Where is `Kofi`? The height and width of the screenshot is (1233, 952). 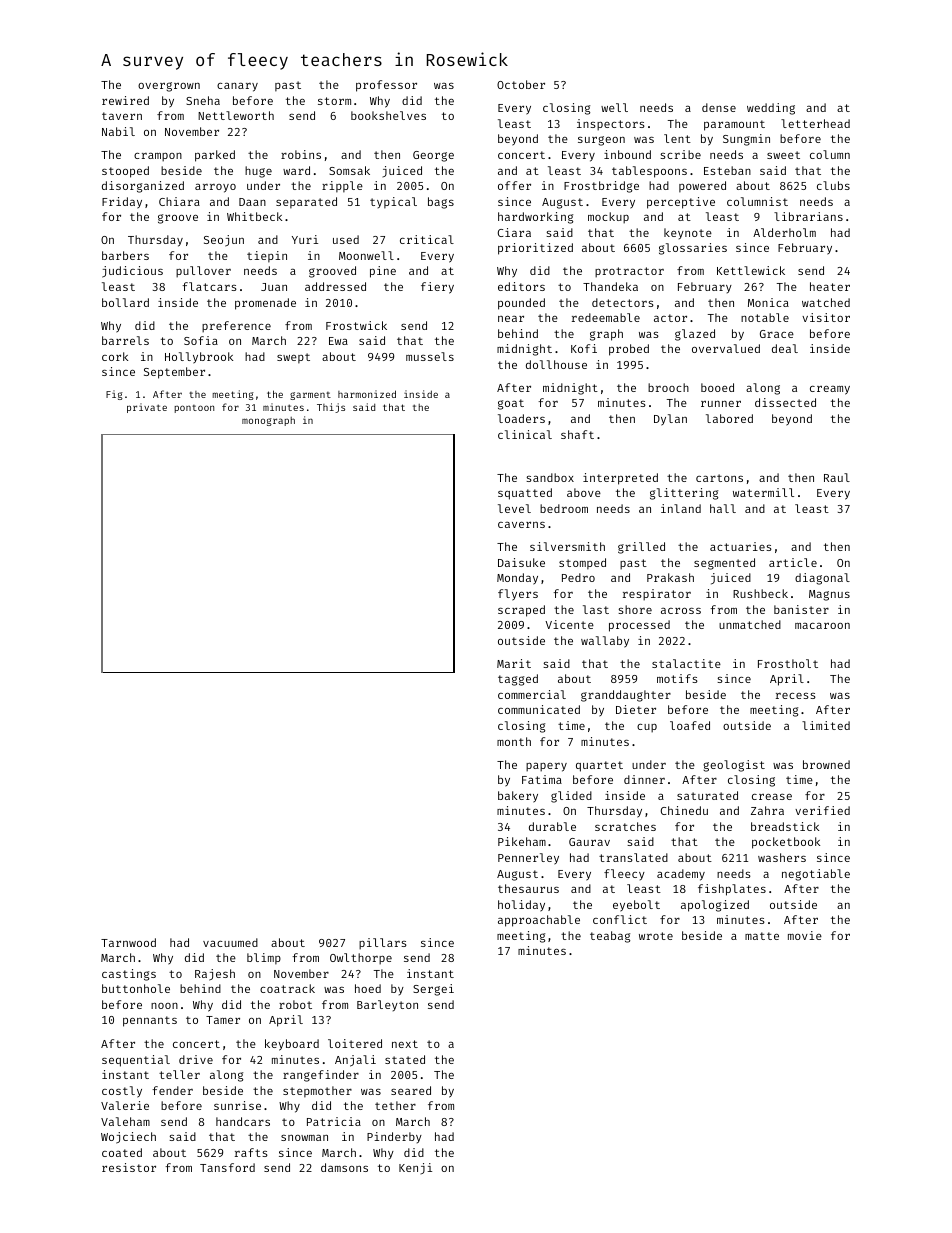
Kofi is located at coordinates (584, 348).
